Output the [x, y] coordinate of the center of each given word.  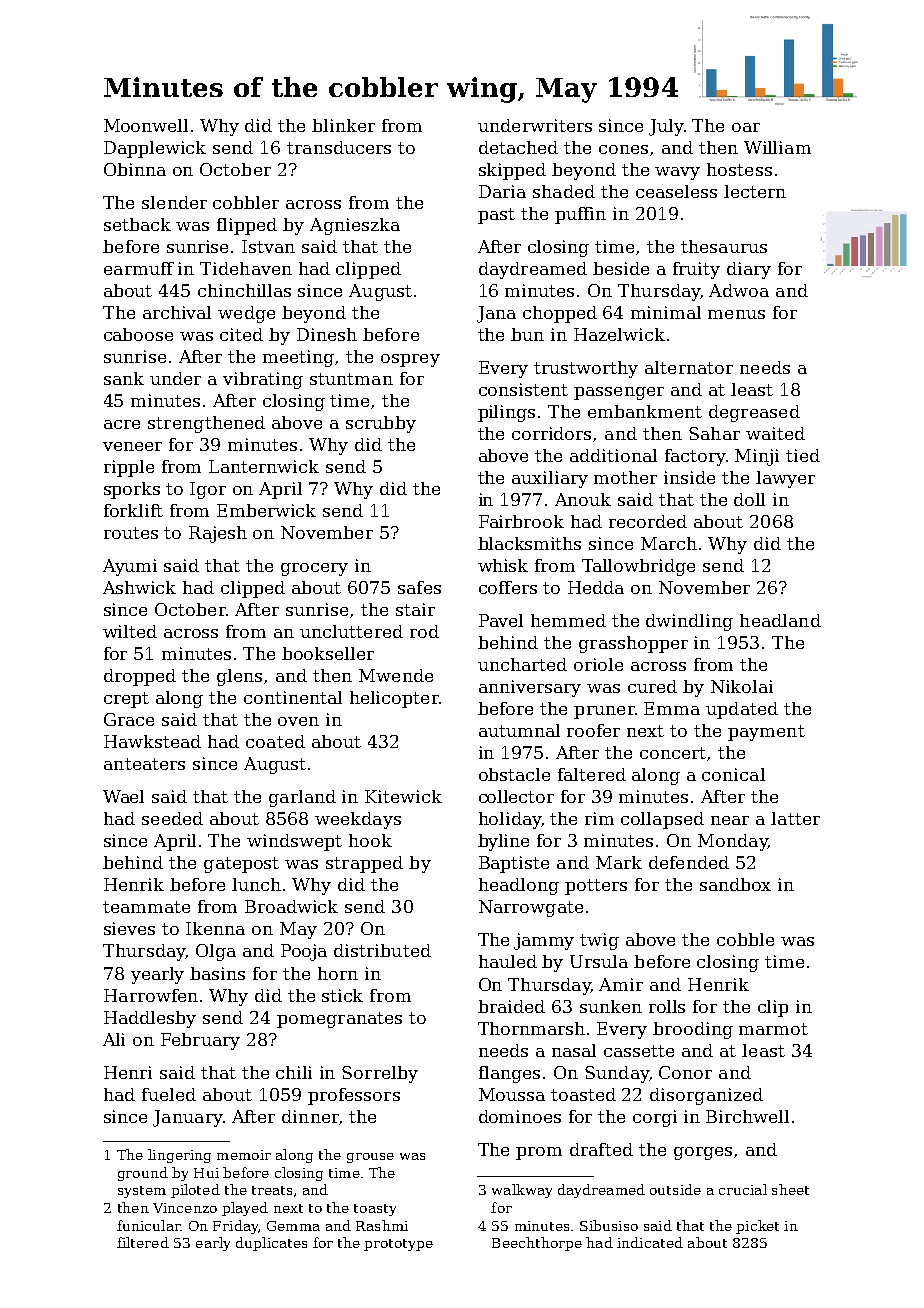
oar [746, 127]
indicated [650, 1242]
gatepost [241, 865]
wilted [130, 631]
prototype [398, 1245]
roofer [593, 730]
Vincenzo [185, 1208]
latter [795, 818]
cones [623, 149]
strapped [364, 864]
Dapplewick [155, 149]
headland [780, 620]
